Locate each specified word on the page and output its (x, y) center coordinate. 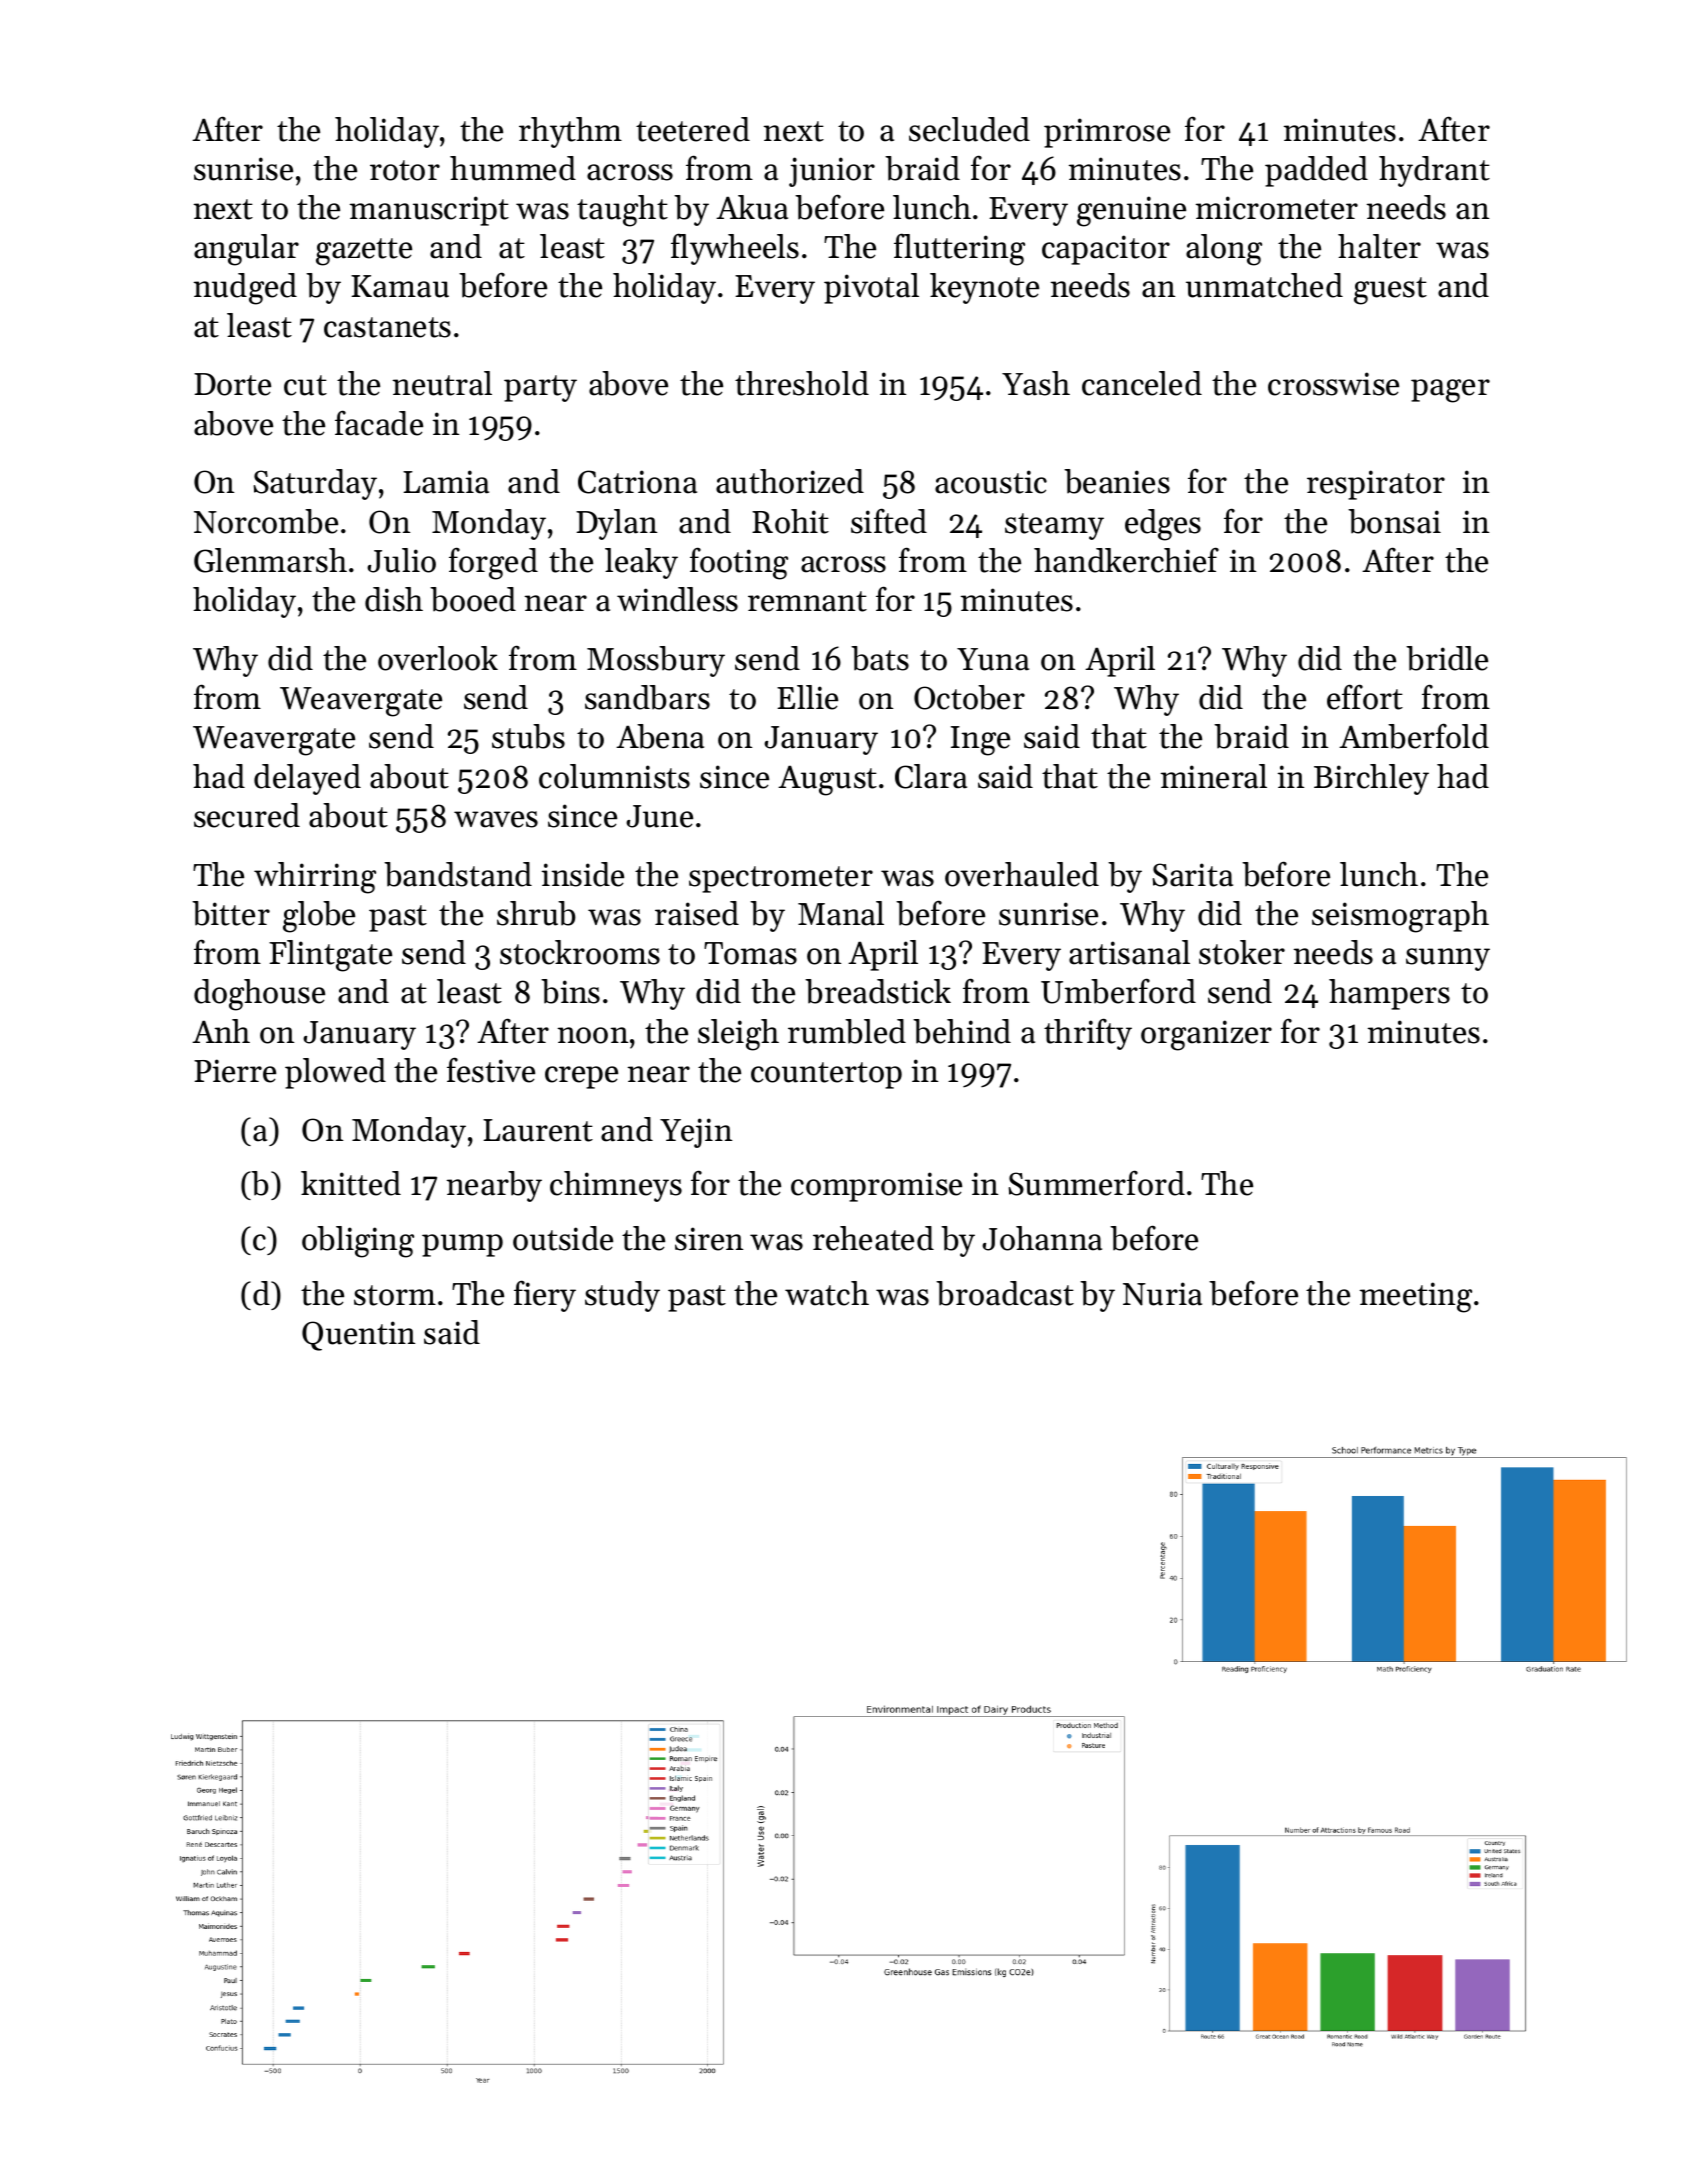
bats (880, 658)
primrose (1107, 133)
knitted (351, 1183)
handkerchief (1126, 560)
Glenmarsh (270, 560)
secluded (969, 129)
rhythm (570, 132)
